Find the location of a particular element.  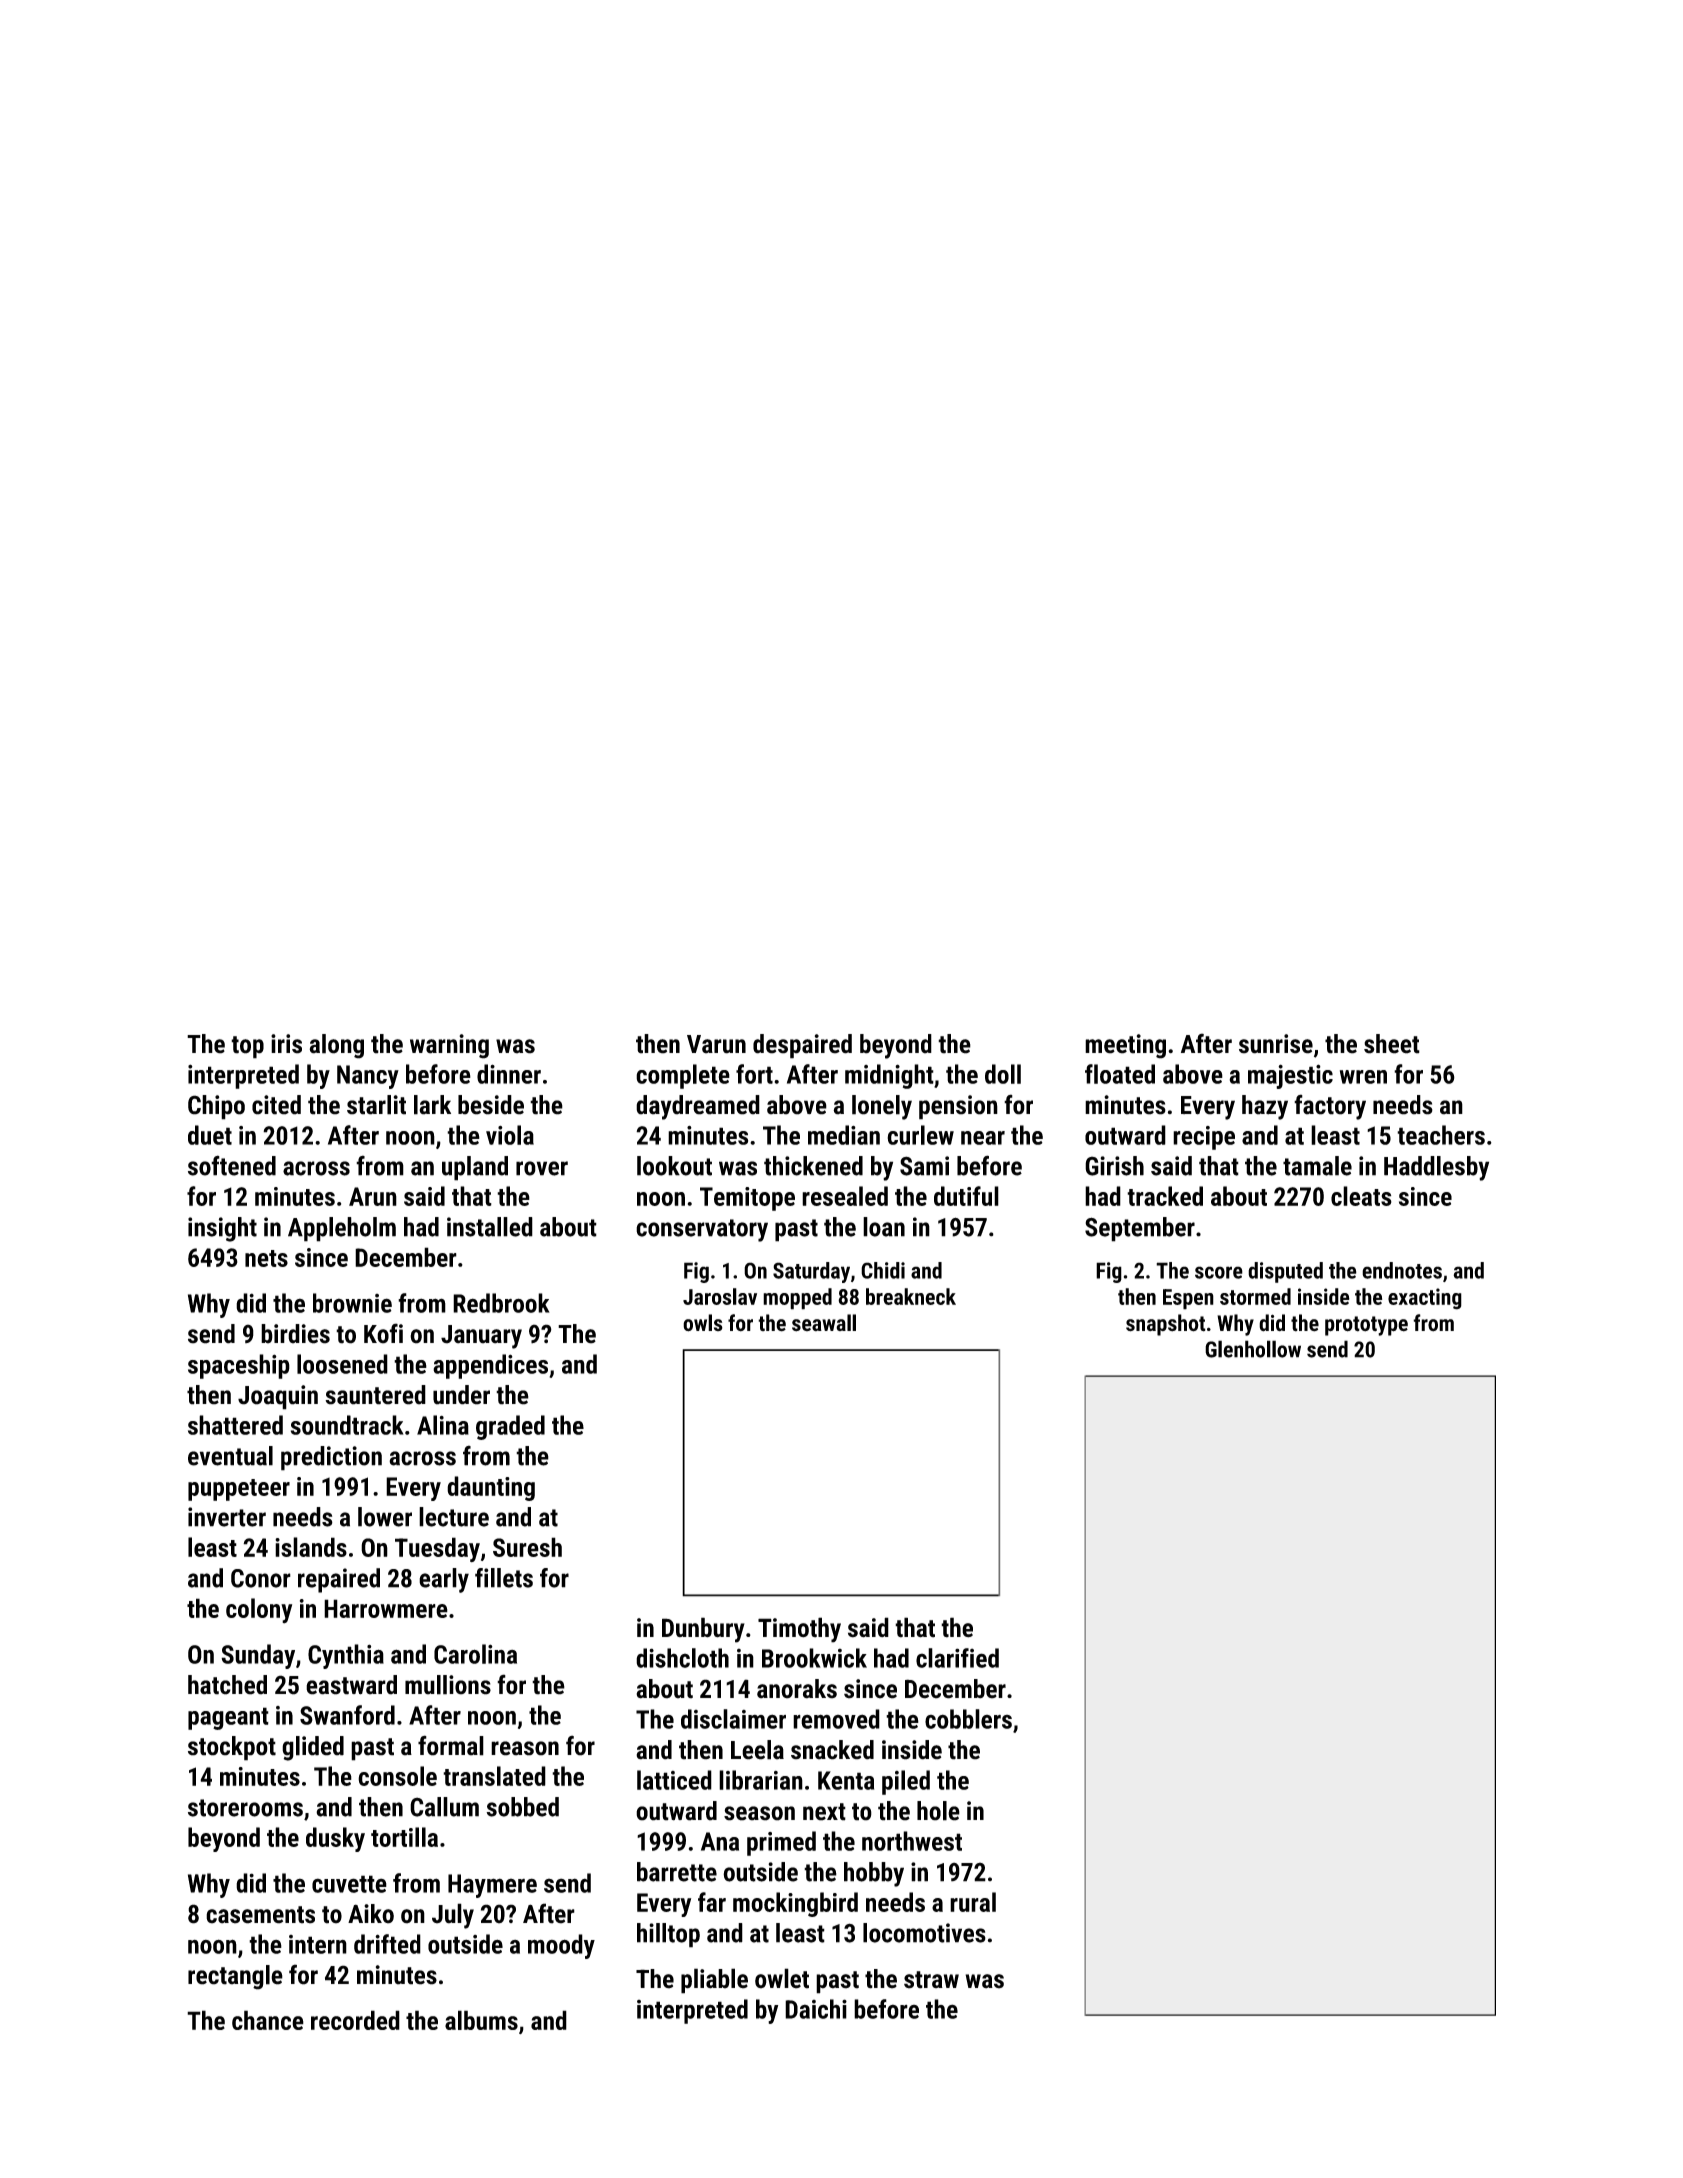

Carolina is located at coordinates (475, 1654).
